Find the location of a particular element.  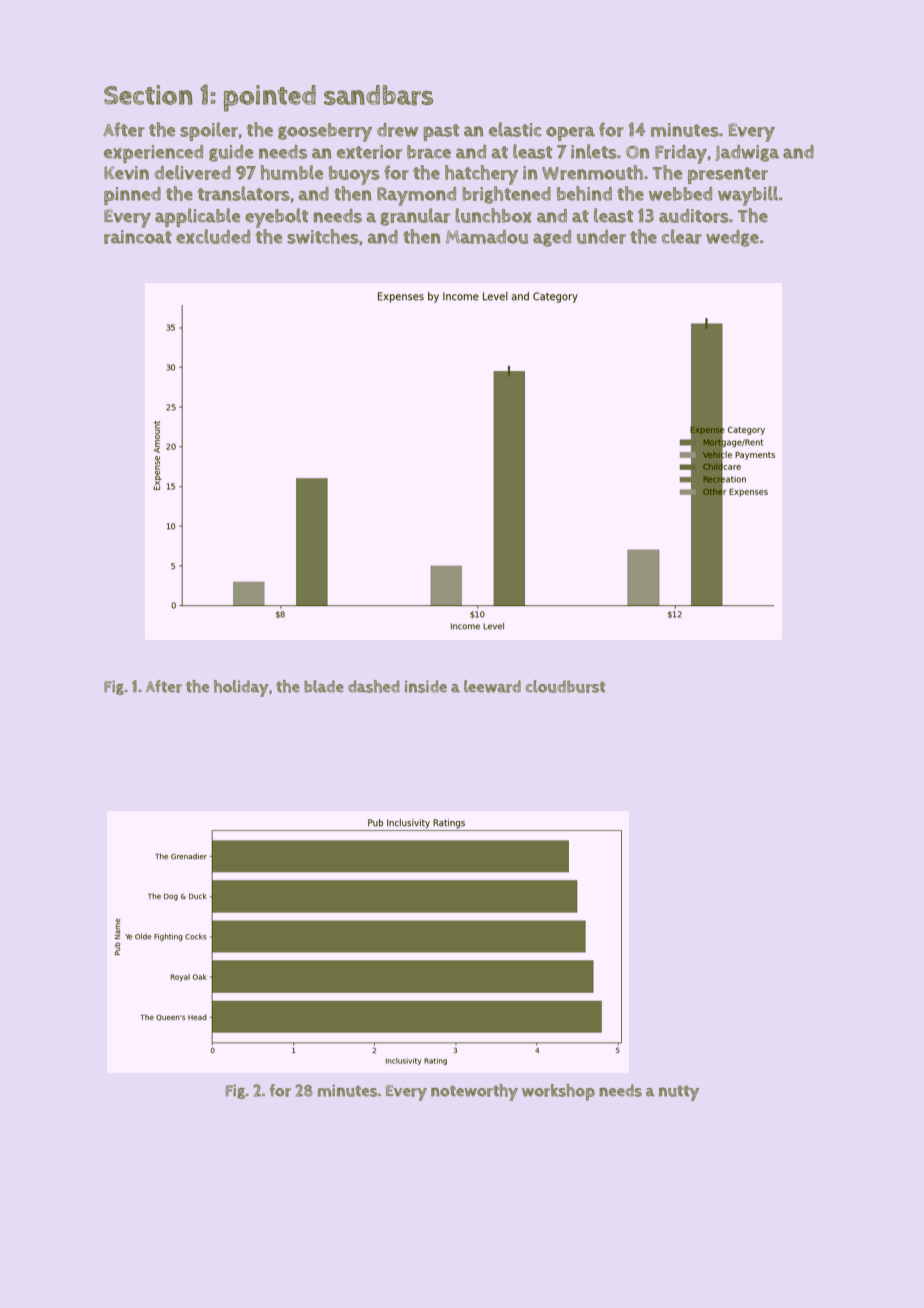

dashed is located at coordinates (374, 686).
